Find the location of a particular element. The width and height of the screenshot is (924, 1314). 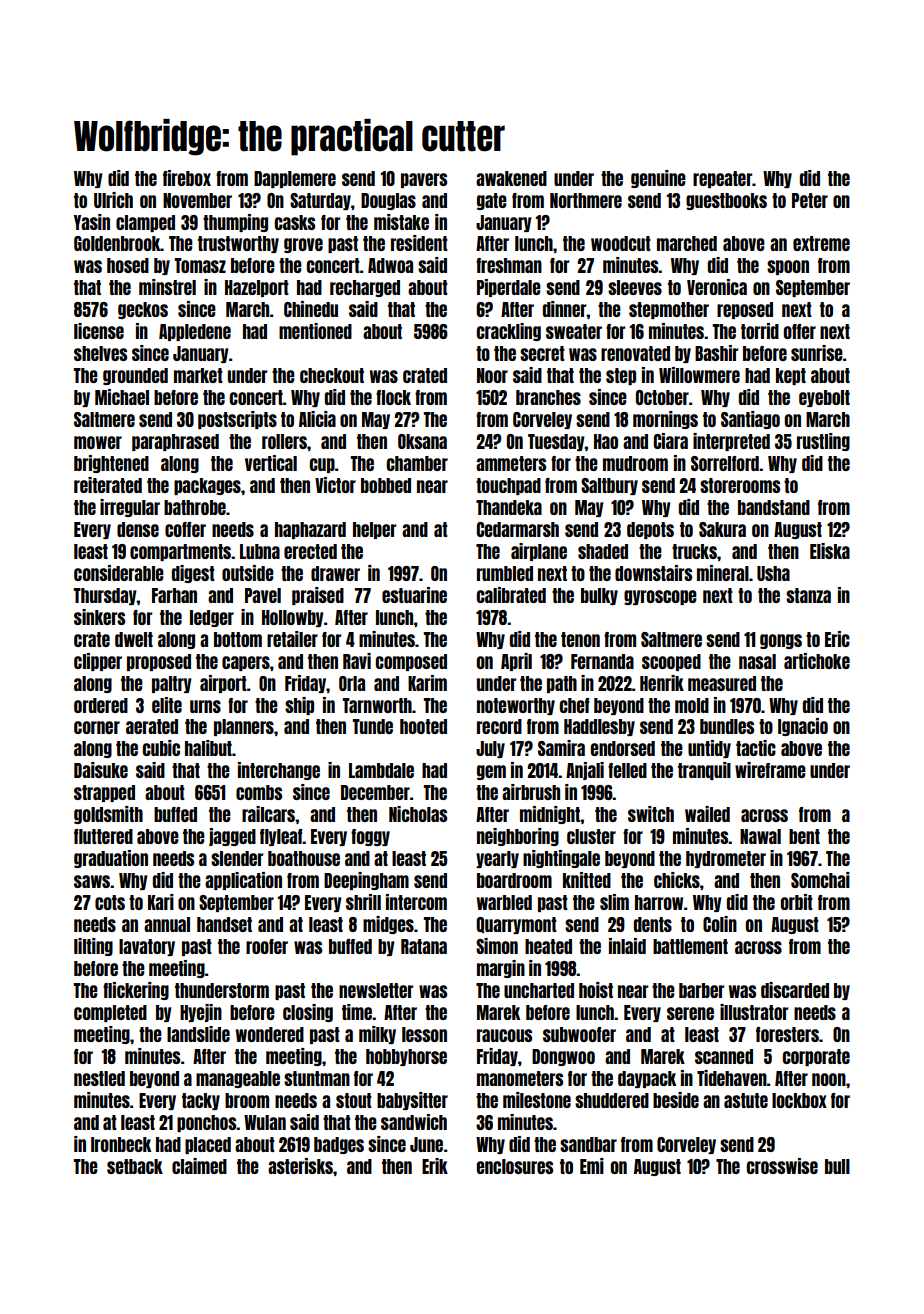

praised is located at coordinates (318, 596).
